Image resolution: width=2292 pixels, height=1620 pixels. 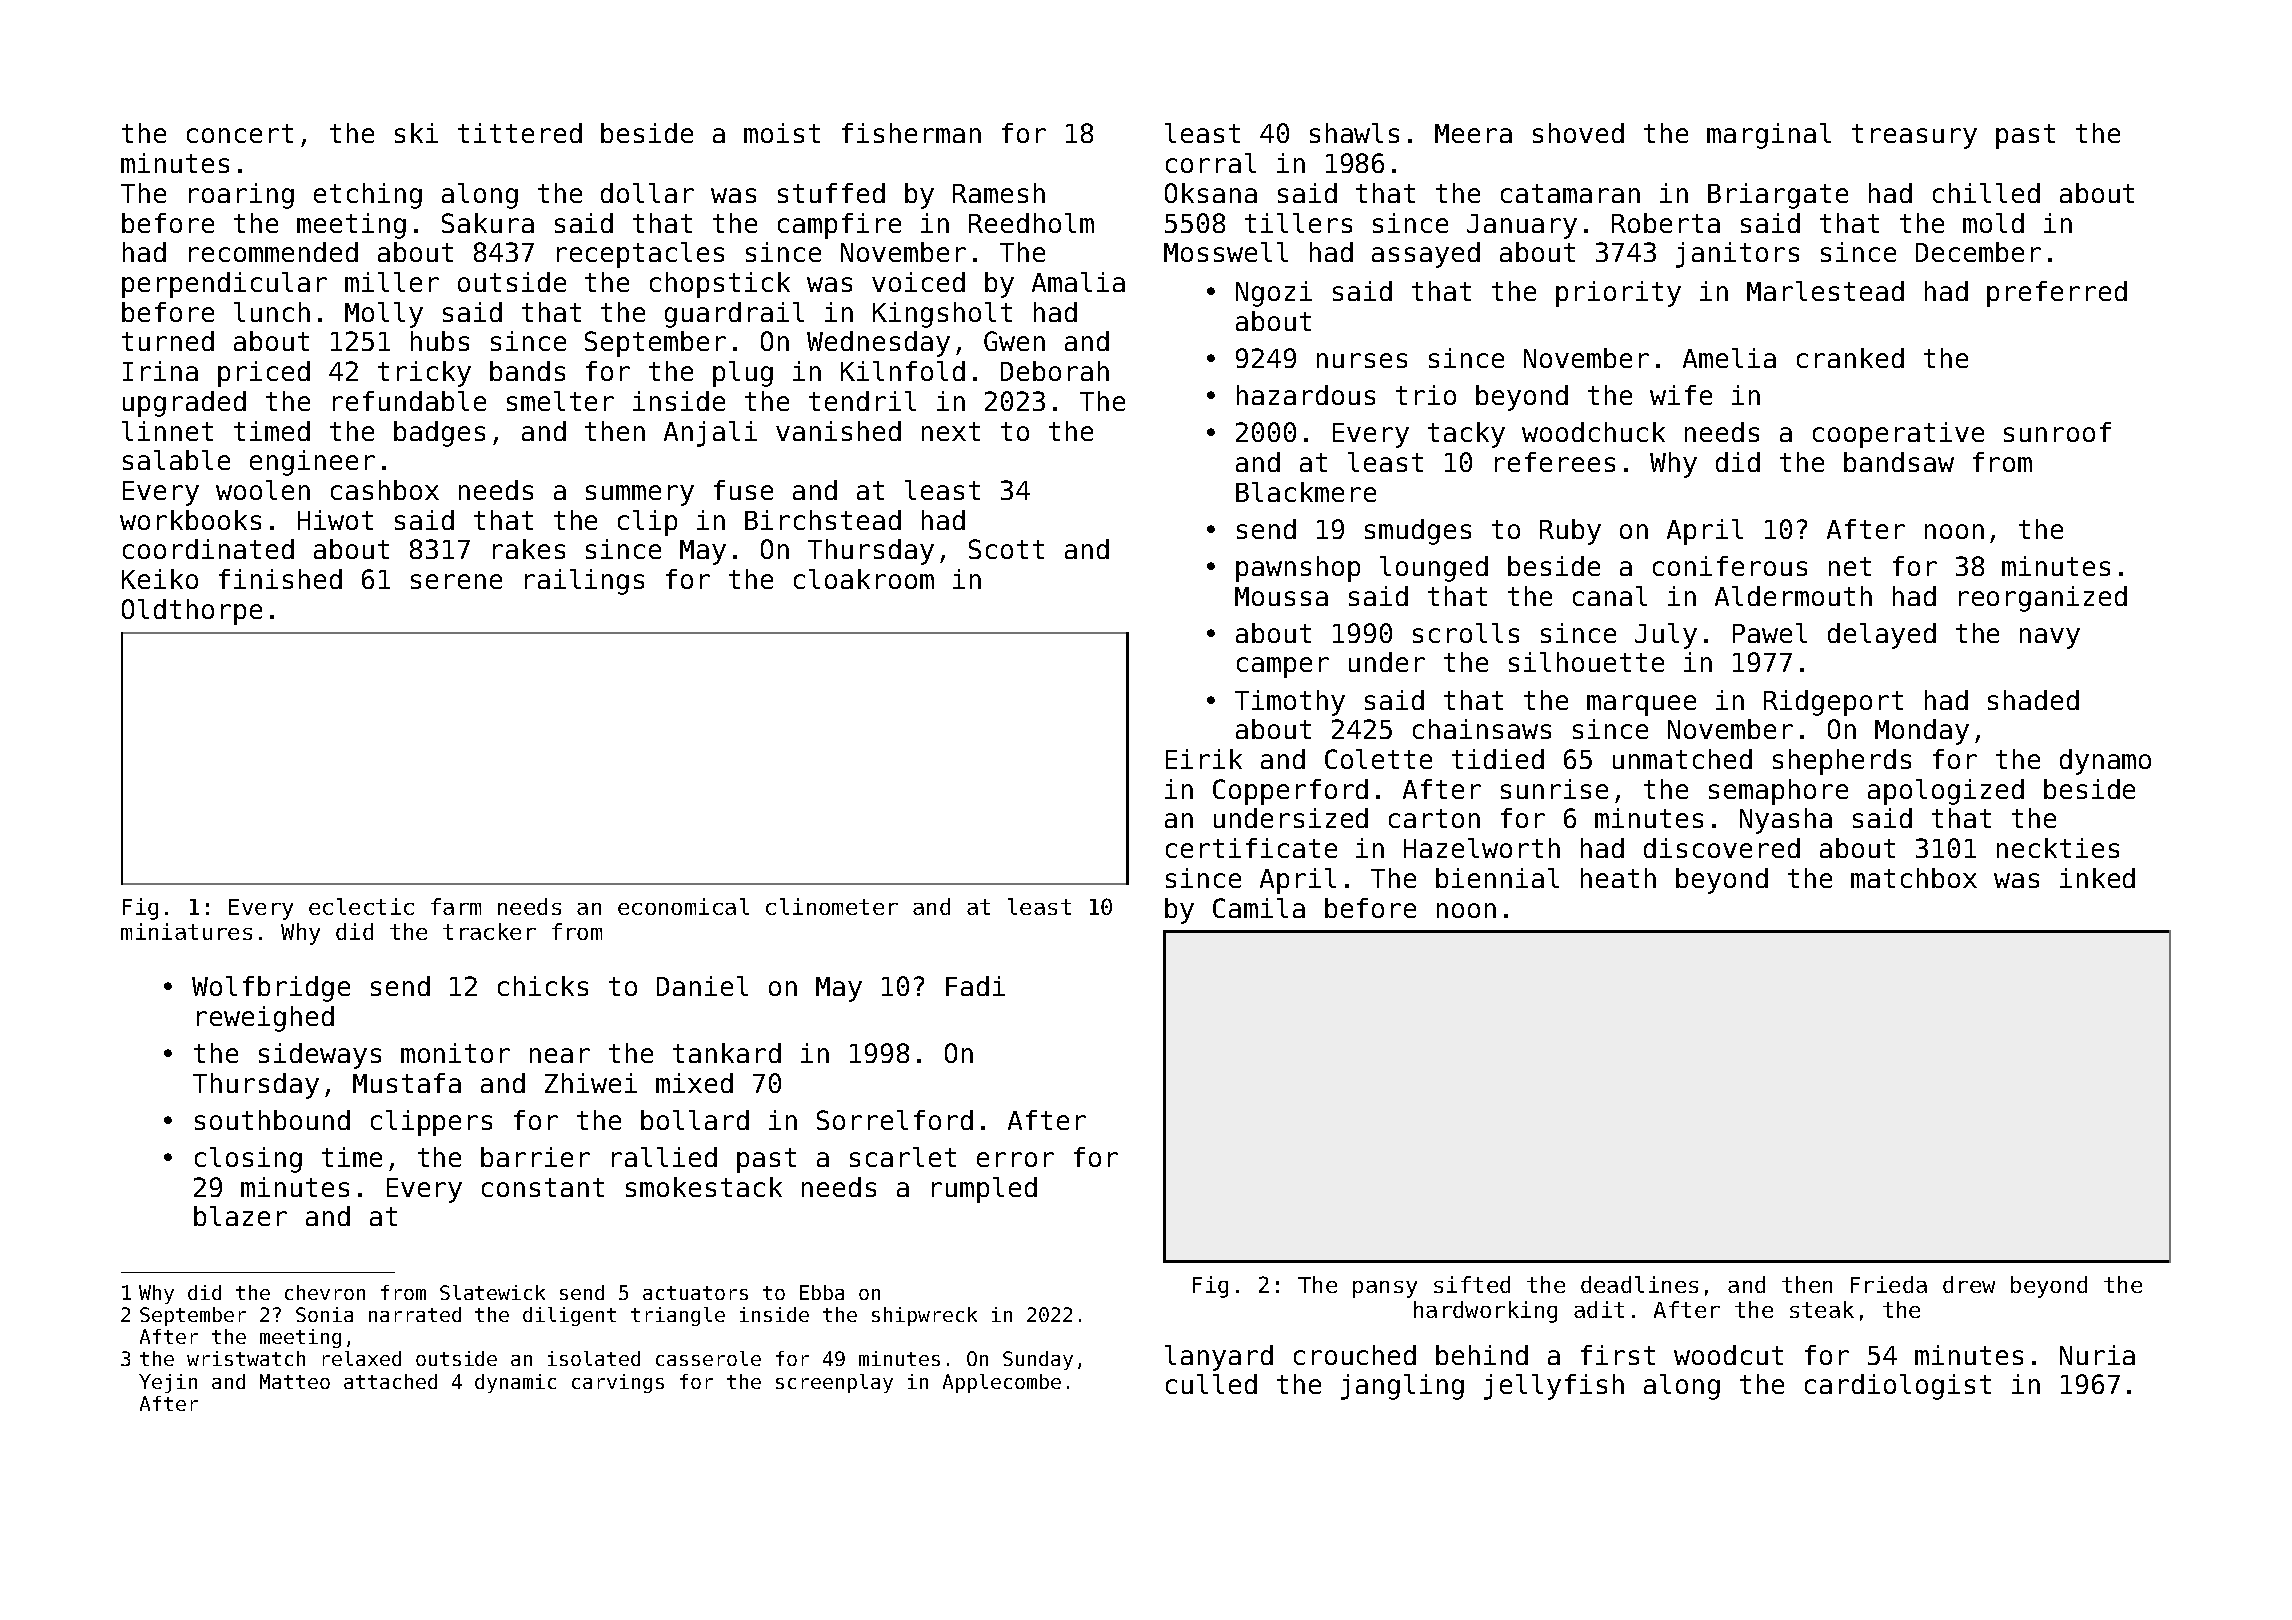 I want to click on Applecombe, so click(x=1002, y=1383).
